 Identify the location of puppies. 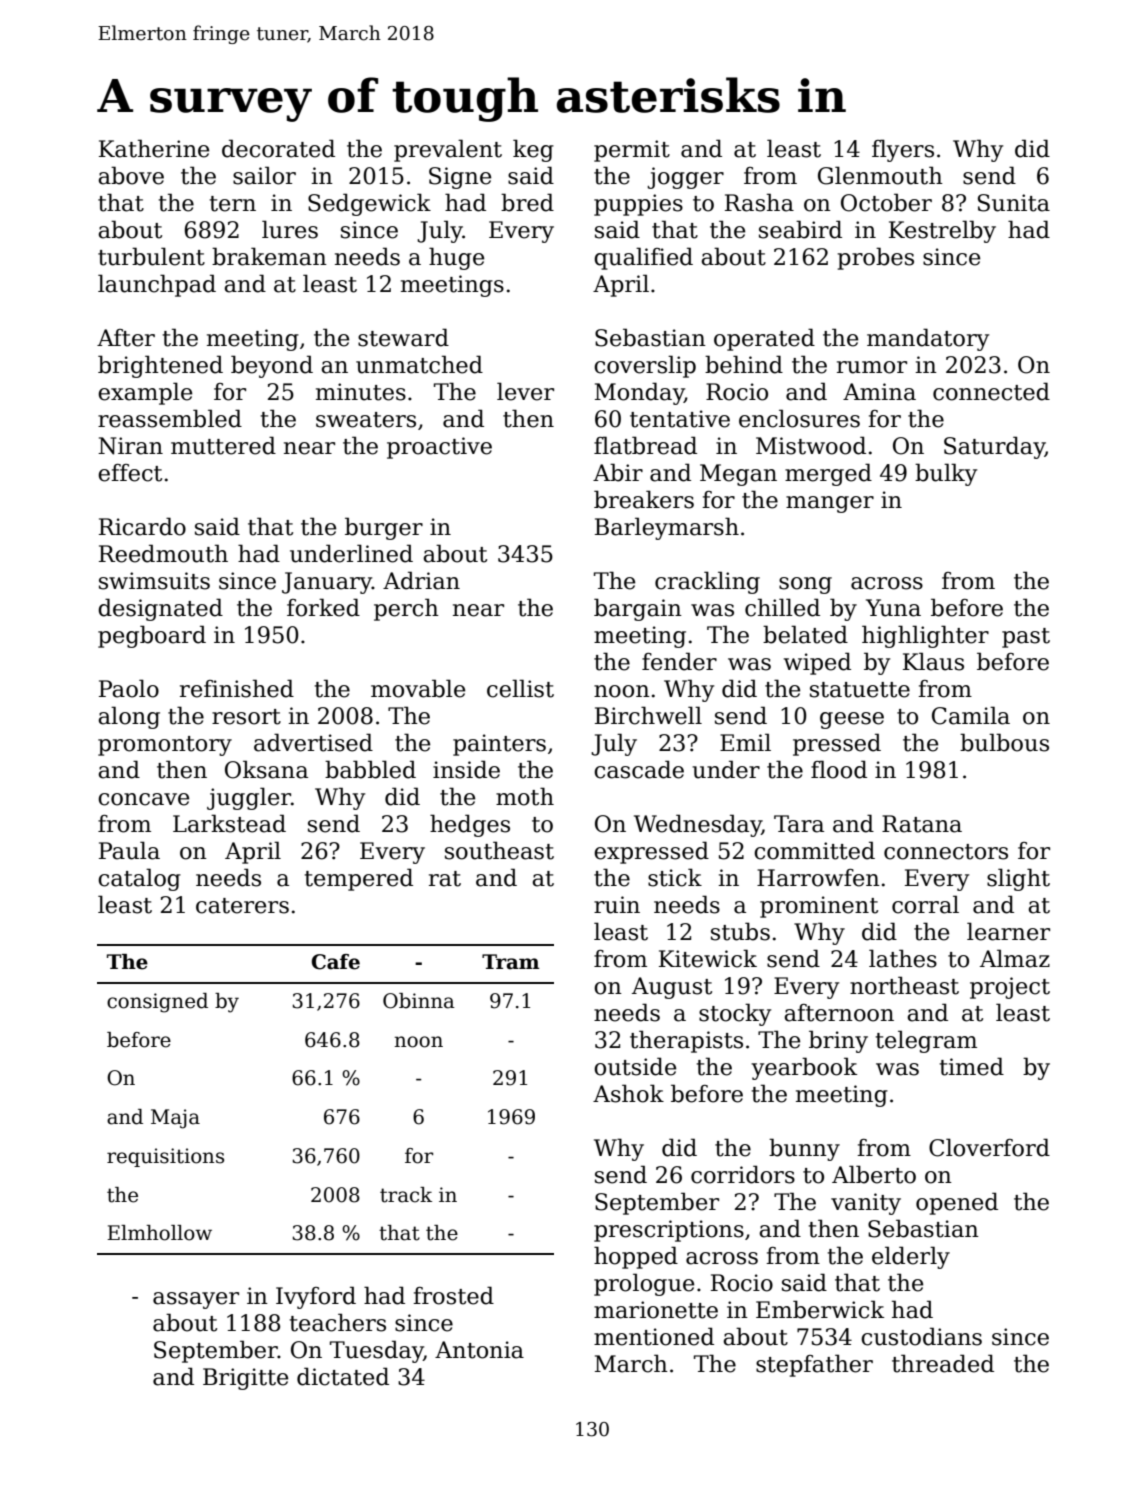
(638, 205).
